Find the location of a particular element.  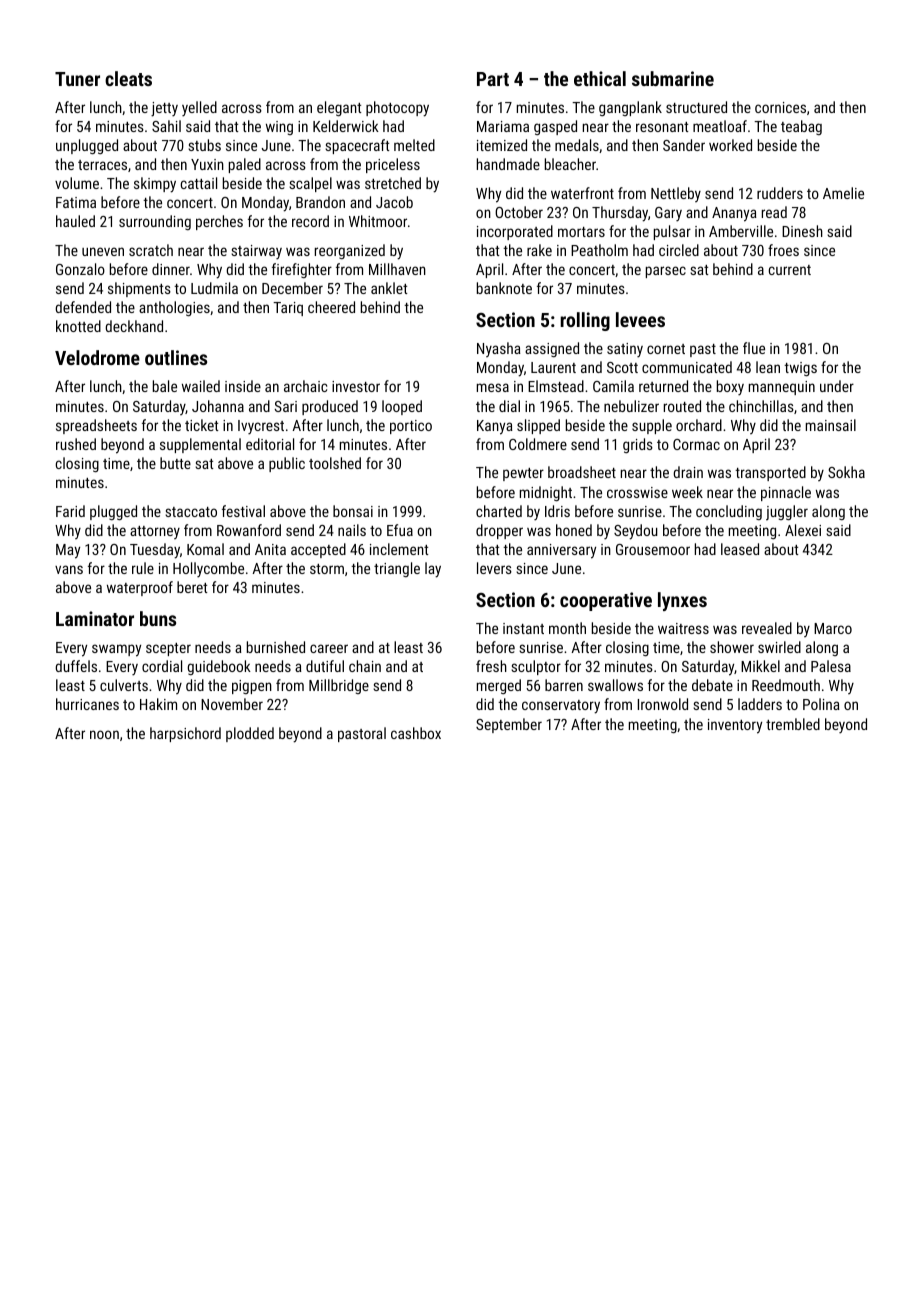

cornices is located at coordinates (780, 107).
